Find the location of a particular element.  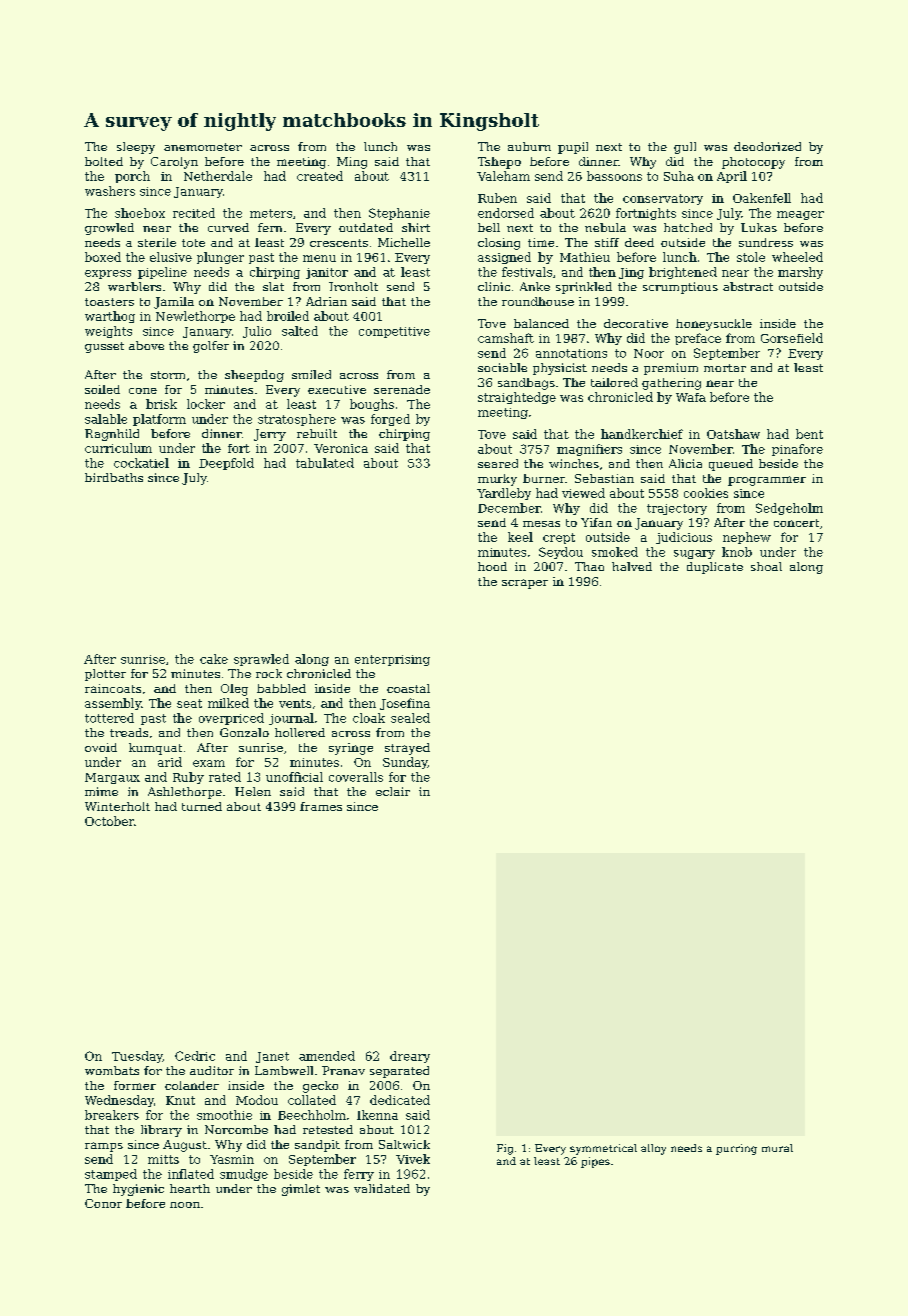

ovoid is located at coordinates (101, 747).
